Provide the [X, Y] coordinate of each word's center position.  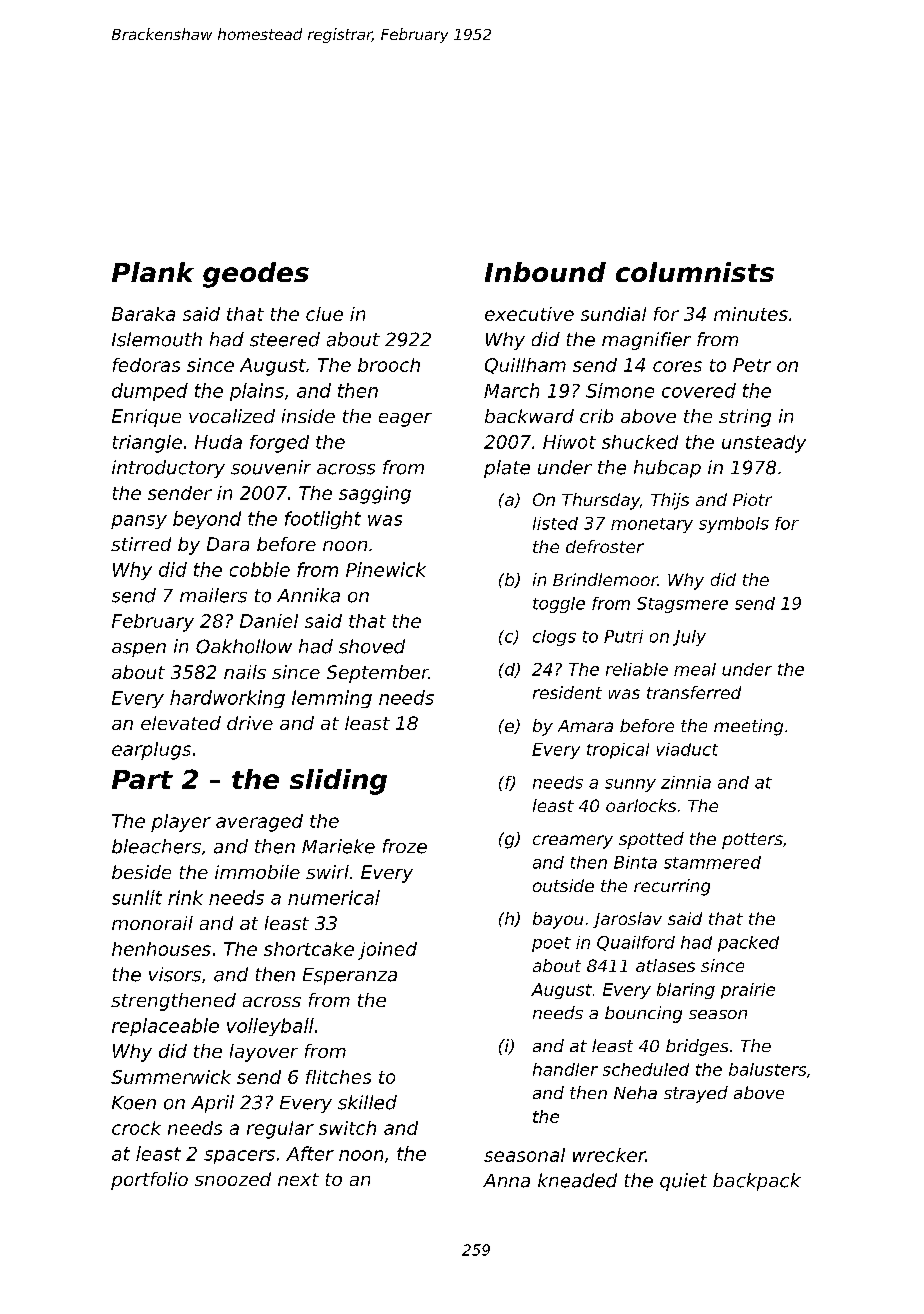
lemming [332, 699]
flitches [338, 1077]
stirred [141, 544]
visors [175, 974]
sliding [338, 782]
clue [324, 314]
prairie [748, 991]
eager [405, 420]
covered [699, 390]
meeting [748, 727]
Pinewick [386, 569]
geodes [256, 275]
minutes [751, 314]
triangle [147, 444]
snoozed [233, 1179]
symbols [734, 525]
